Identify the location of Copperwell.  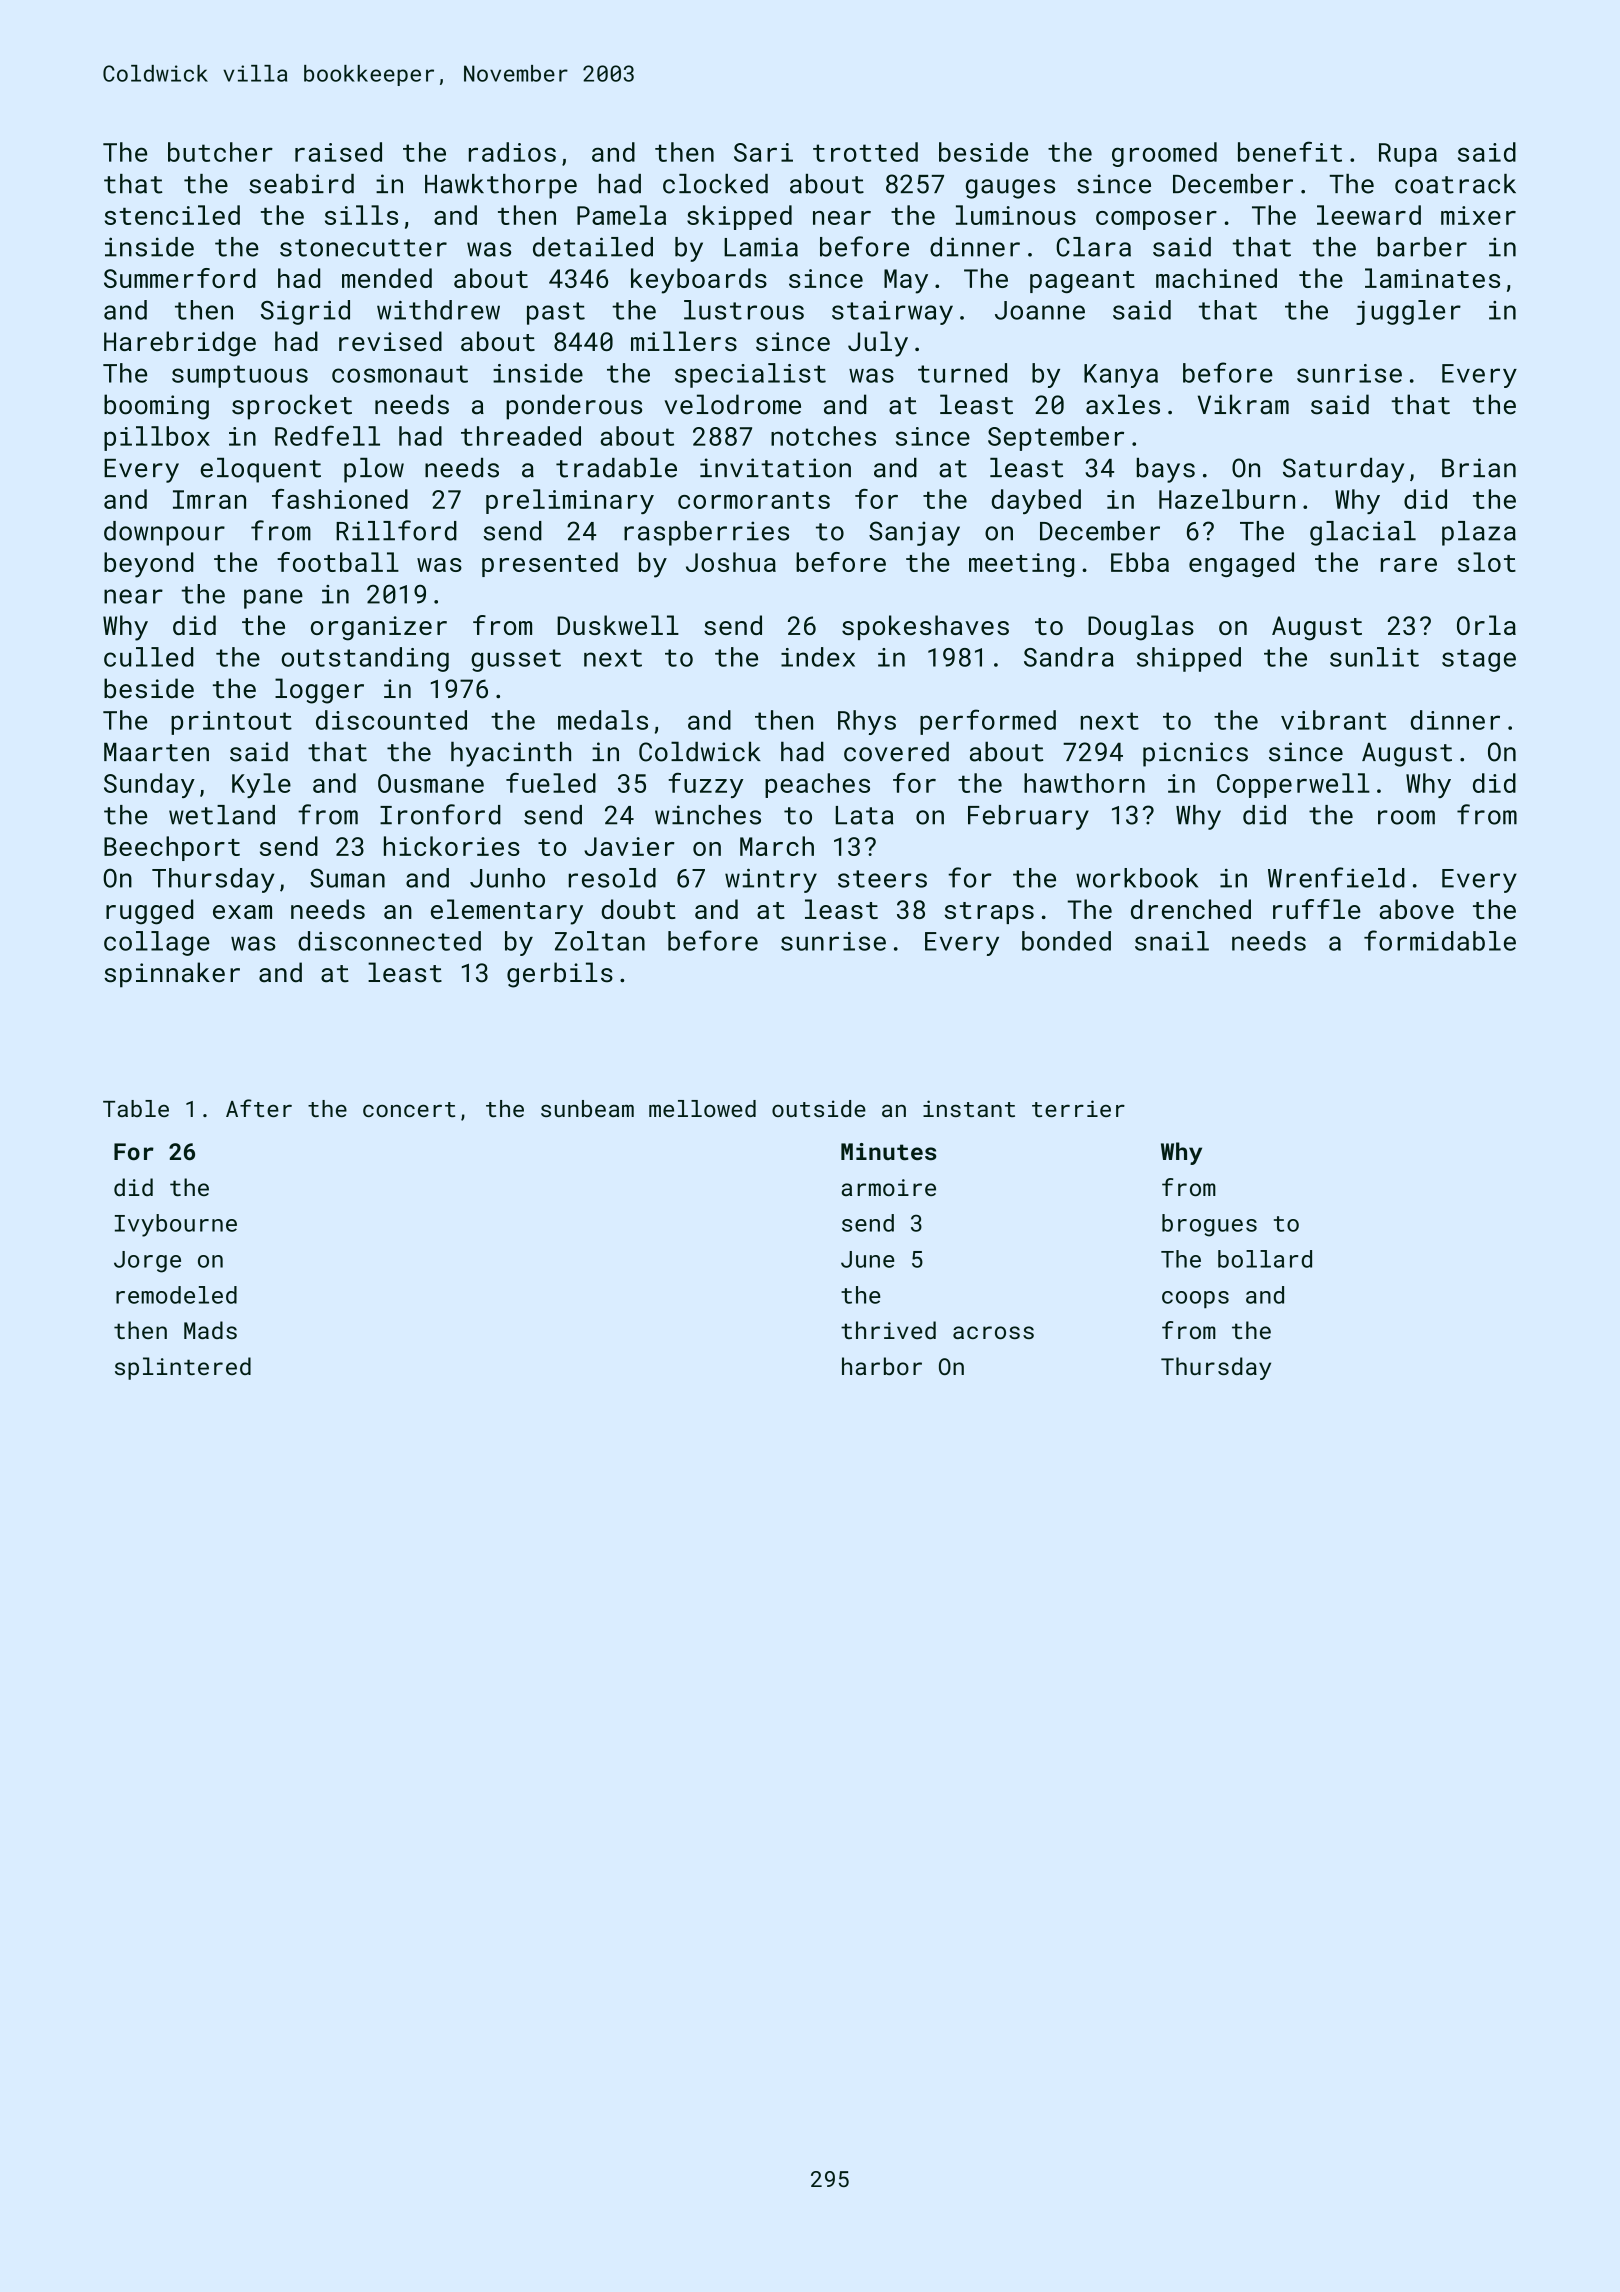
(1293, 785).
